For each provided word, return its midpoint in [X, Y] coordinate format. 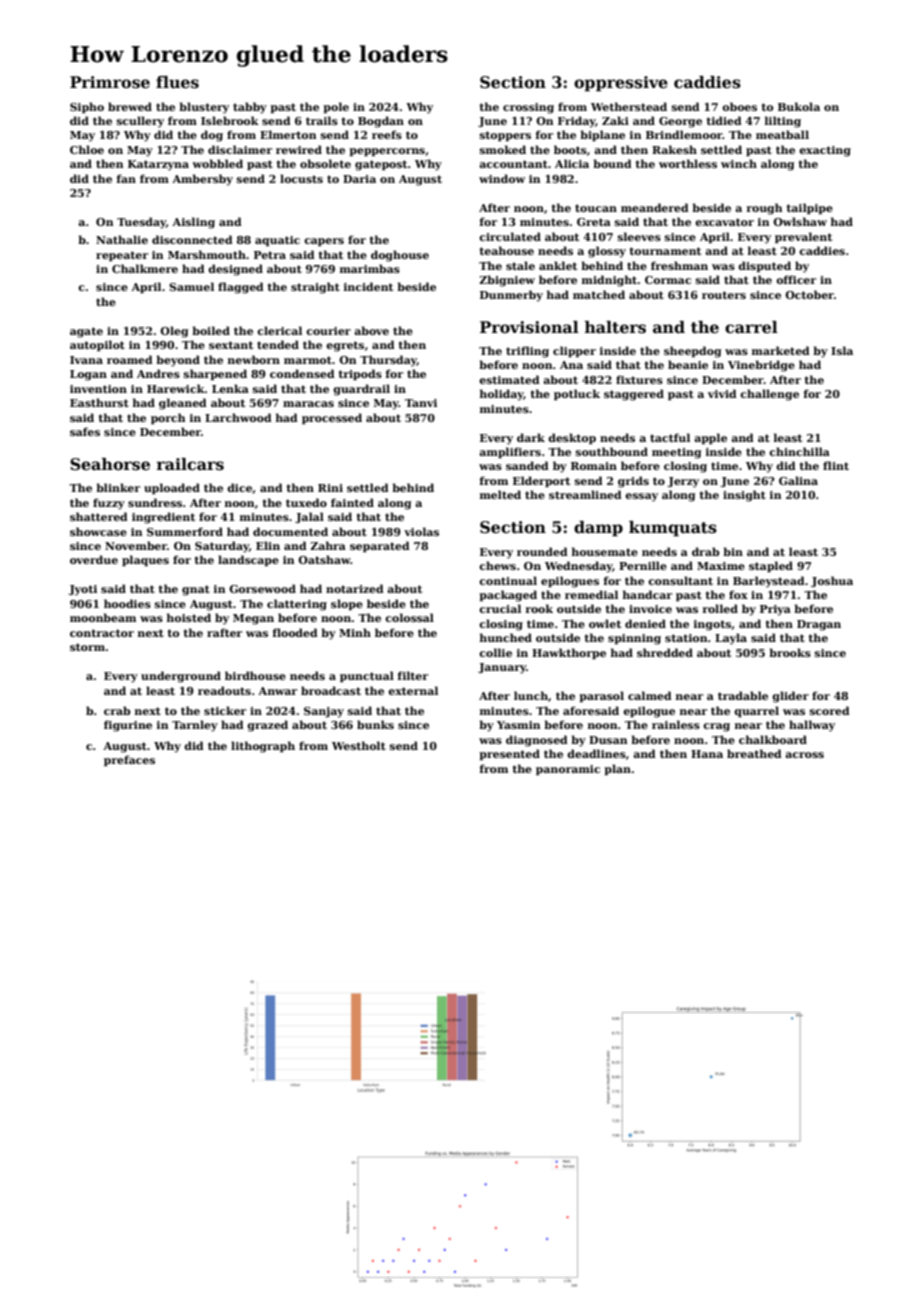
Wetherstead [629, 106]
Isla [842, 350]
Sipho [87, 107]
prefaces [129, 760]
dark [531, 437]
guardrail [361, 390]
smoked [503, 149]
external [413, 690]
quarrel [756, 711]
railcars [190, 464]
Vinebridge [761, 366]
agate [86, 332]
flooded [295, 632]
